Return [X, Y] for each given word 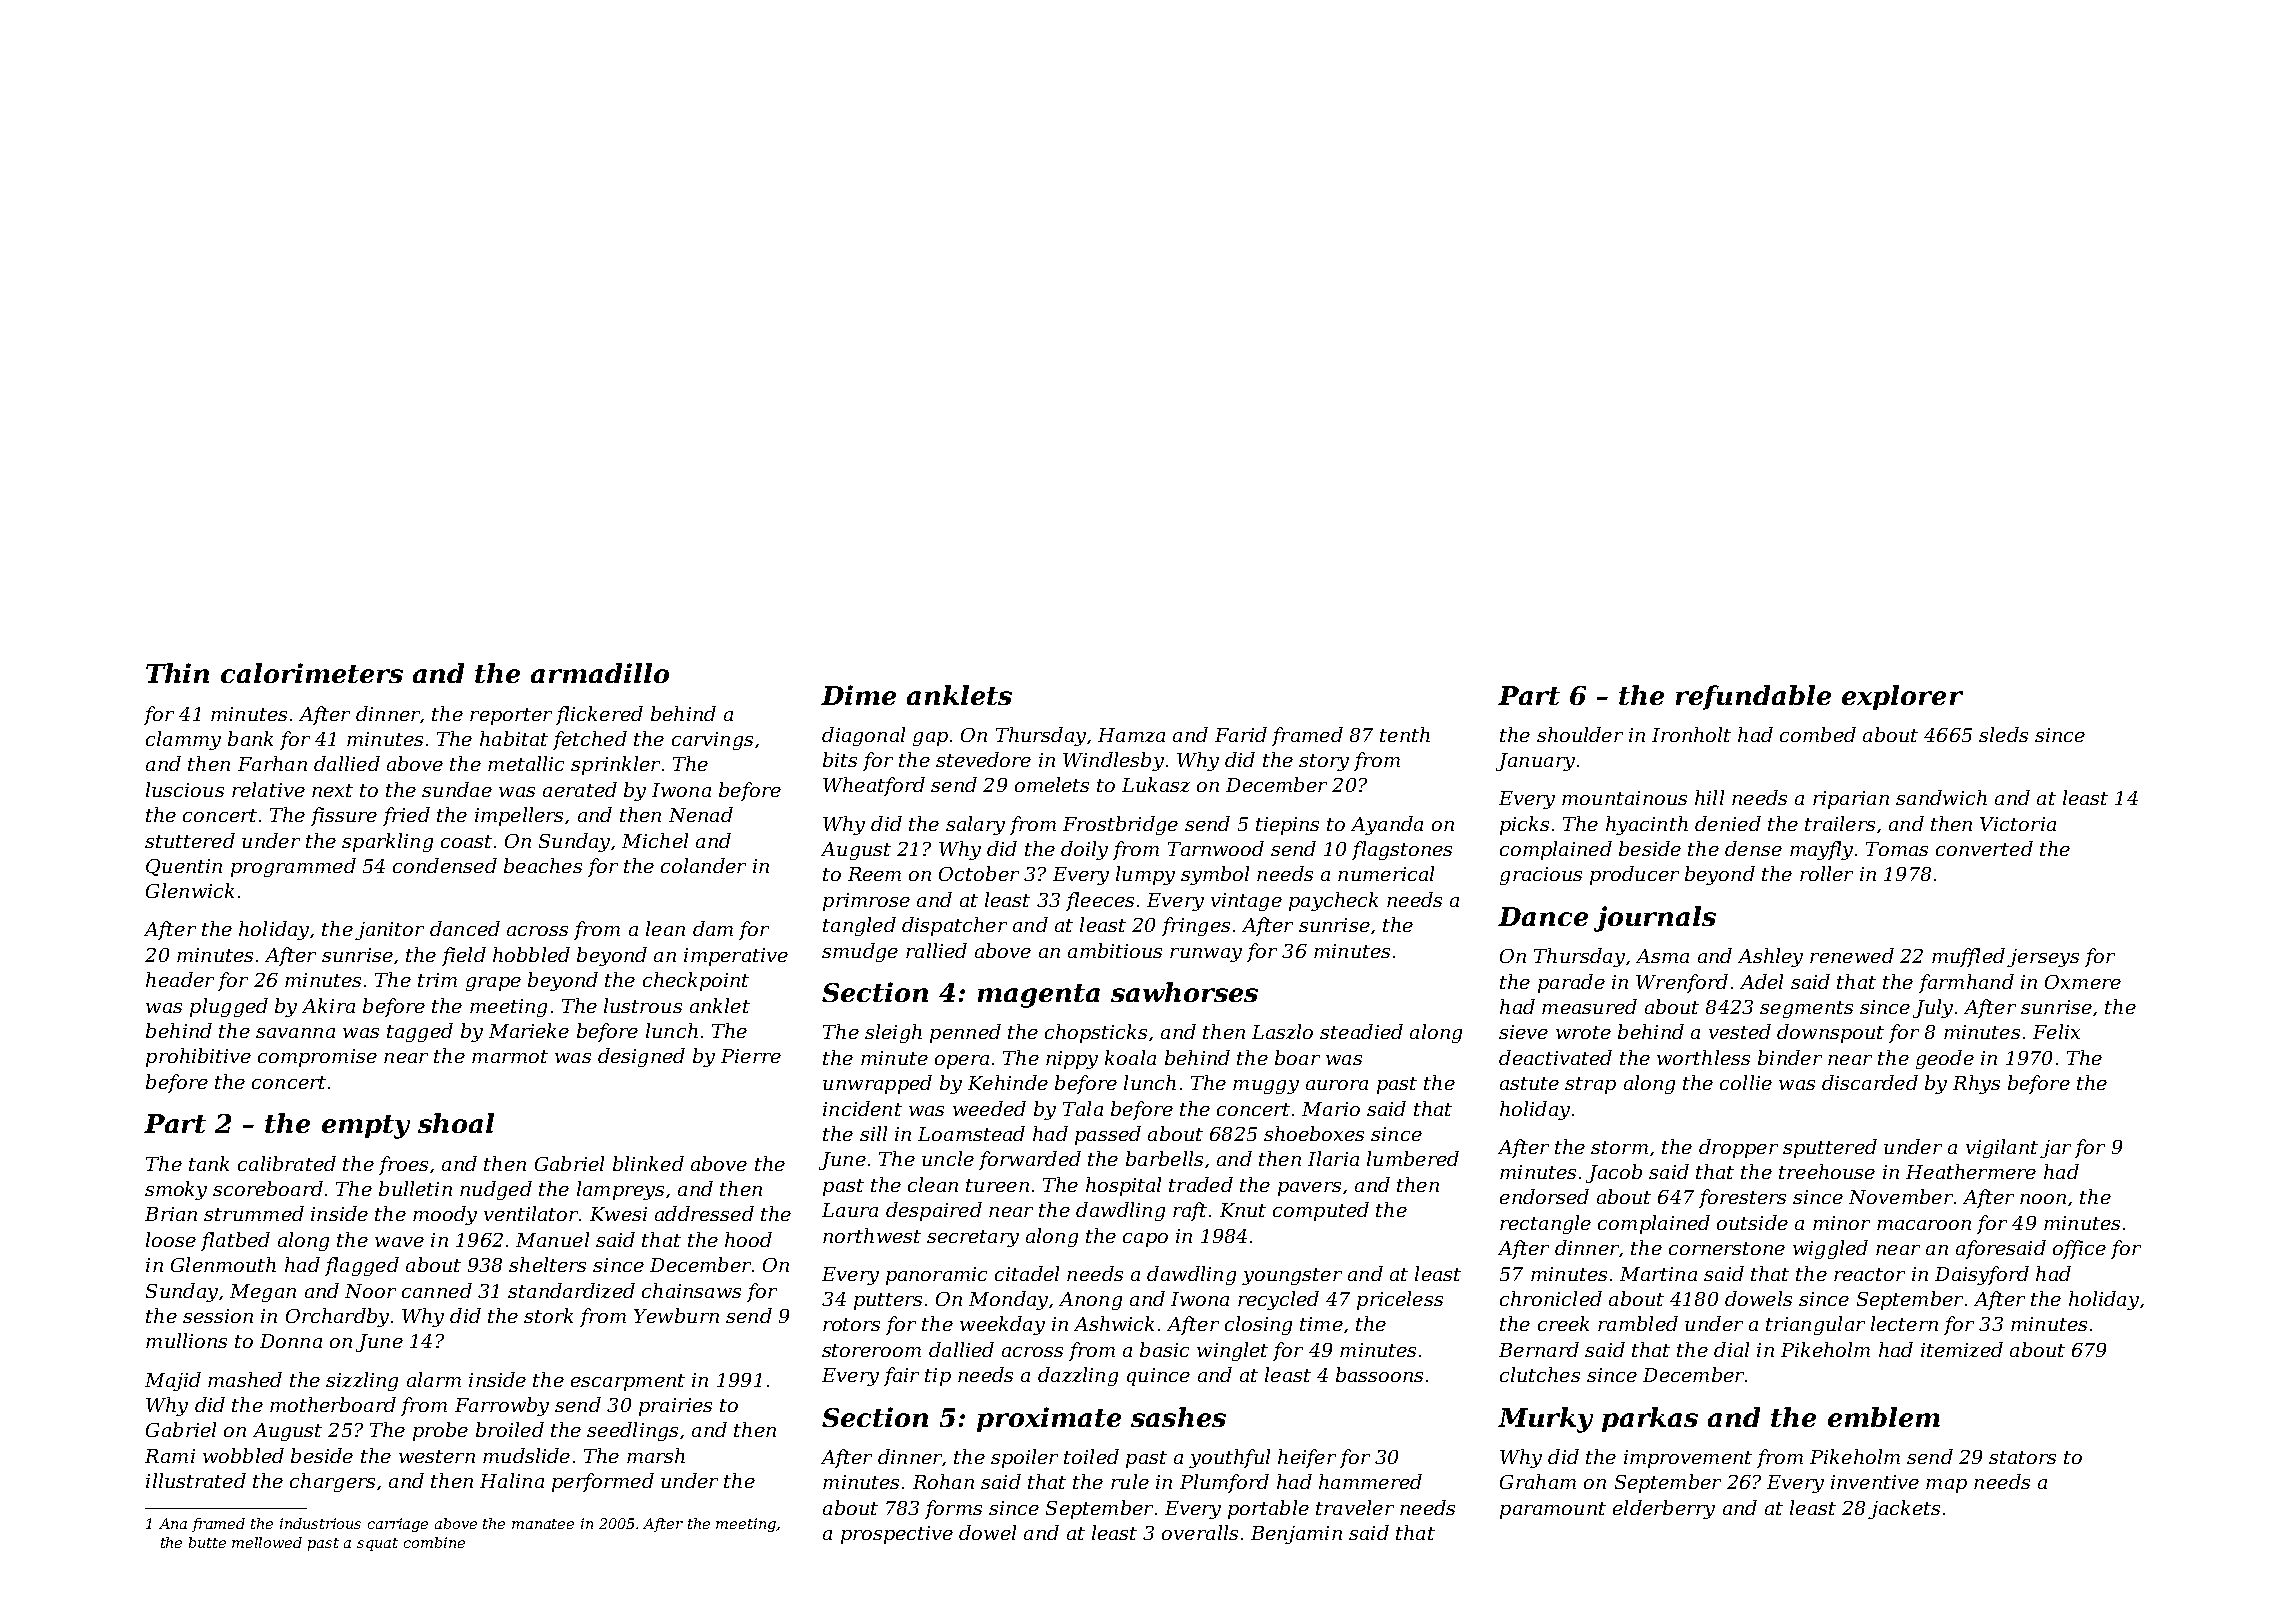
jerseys [2043, 958]
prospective [897, 1535]
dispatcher [954, 926]
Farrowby [502, 1406]
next [332, 790]
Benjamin [1296, 1535]
